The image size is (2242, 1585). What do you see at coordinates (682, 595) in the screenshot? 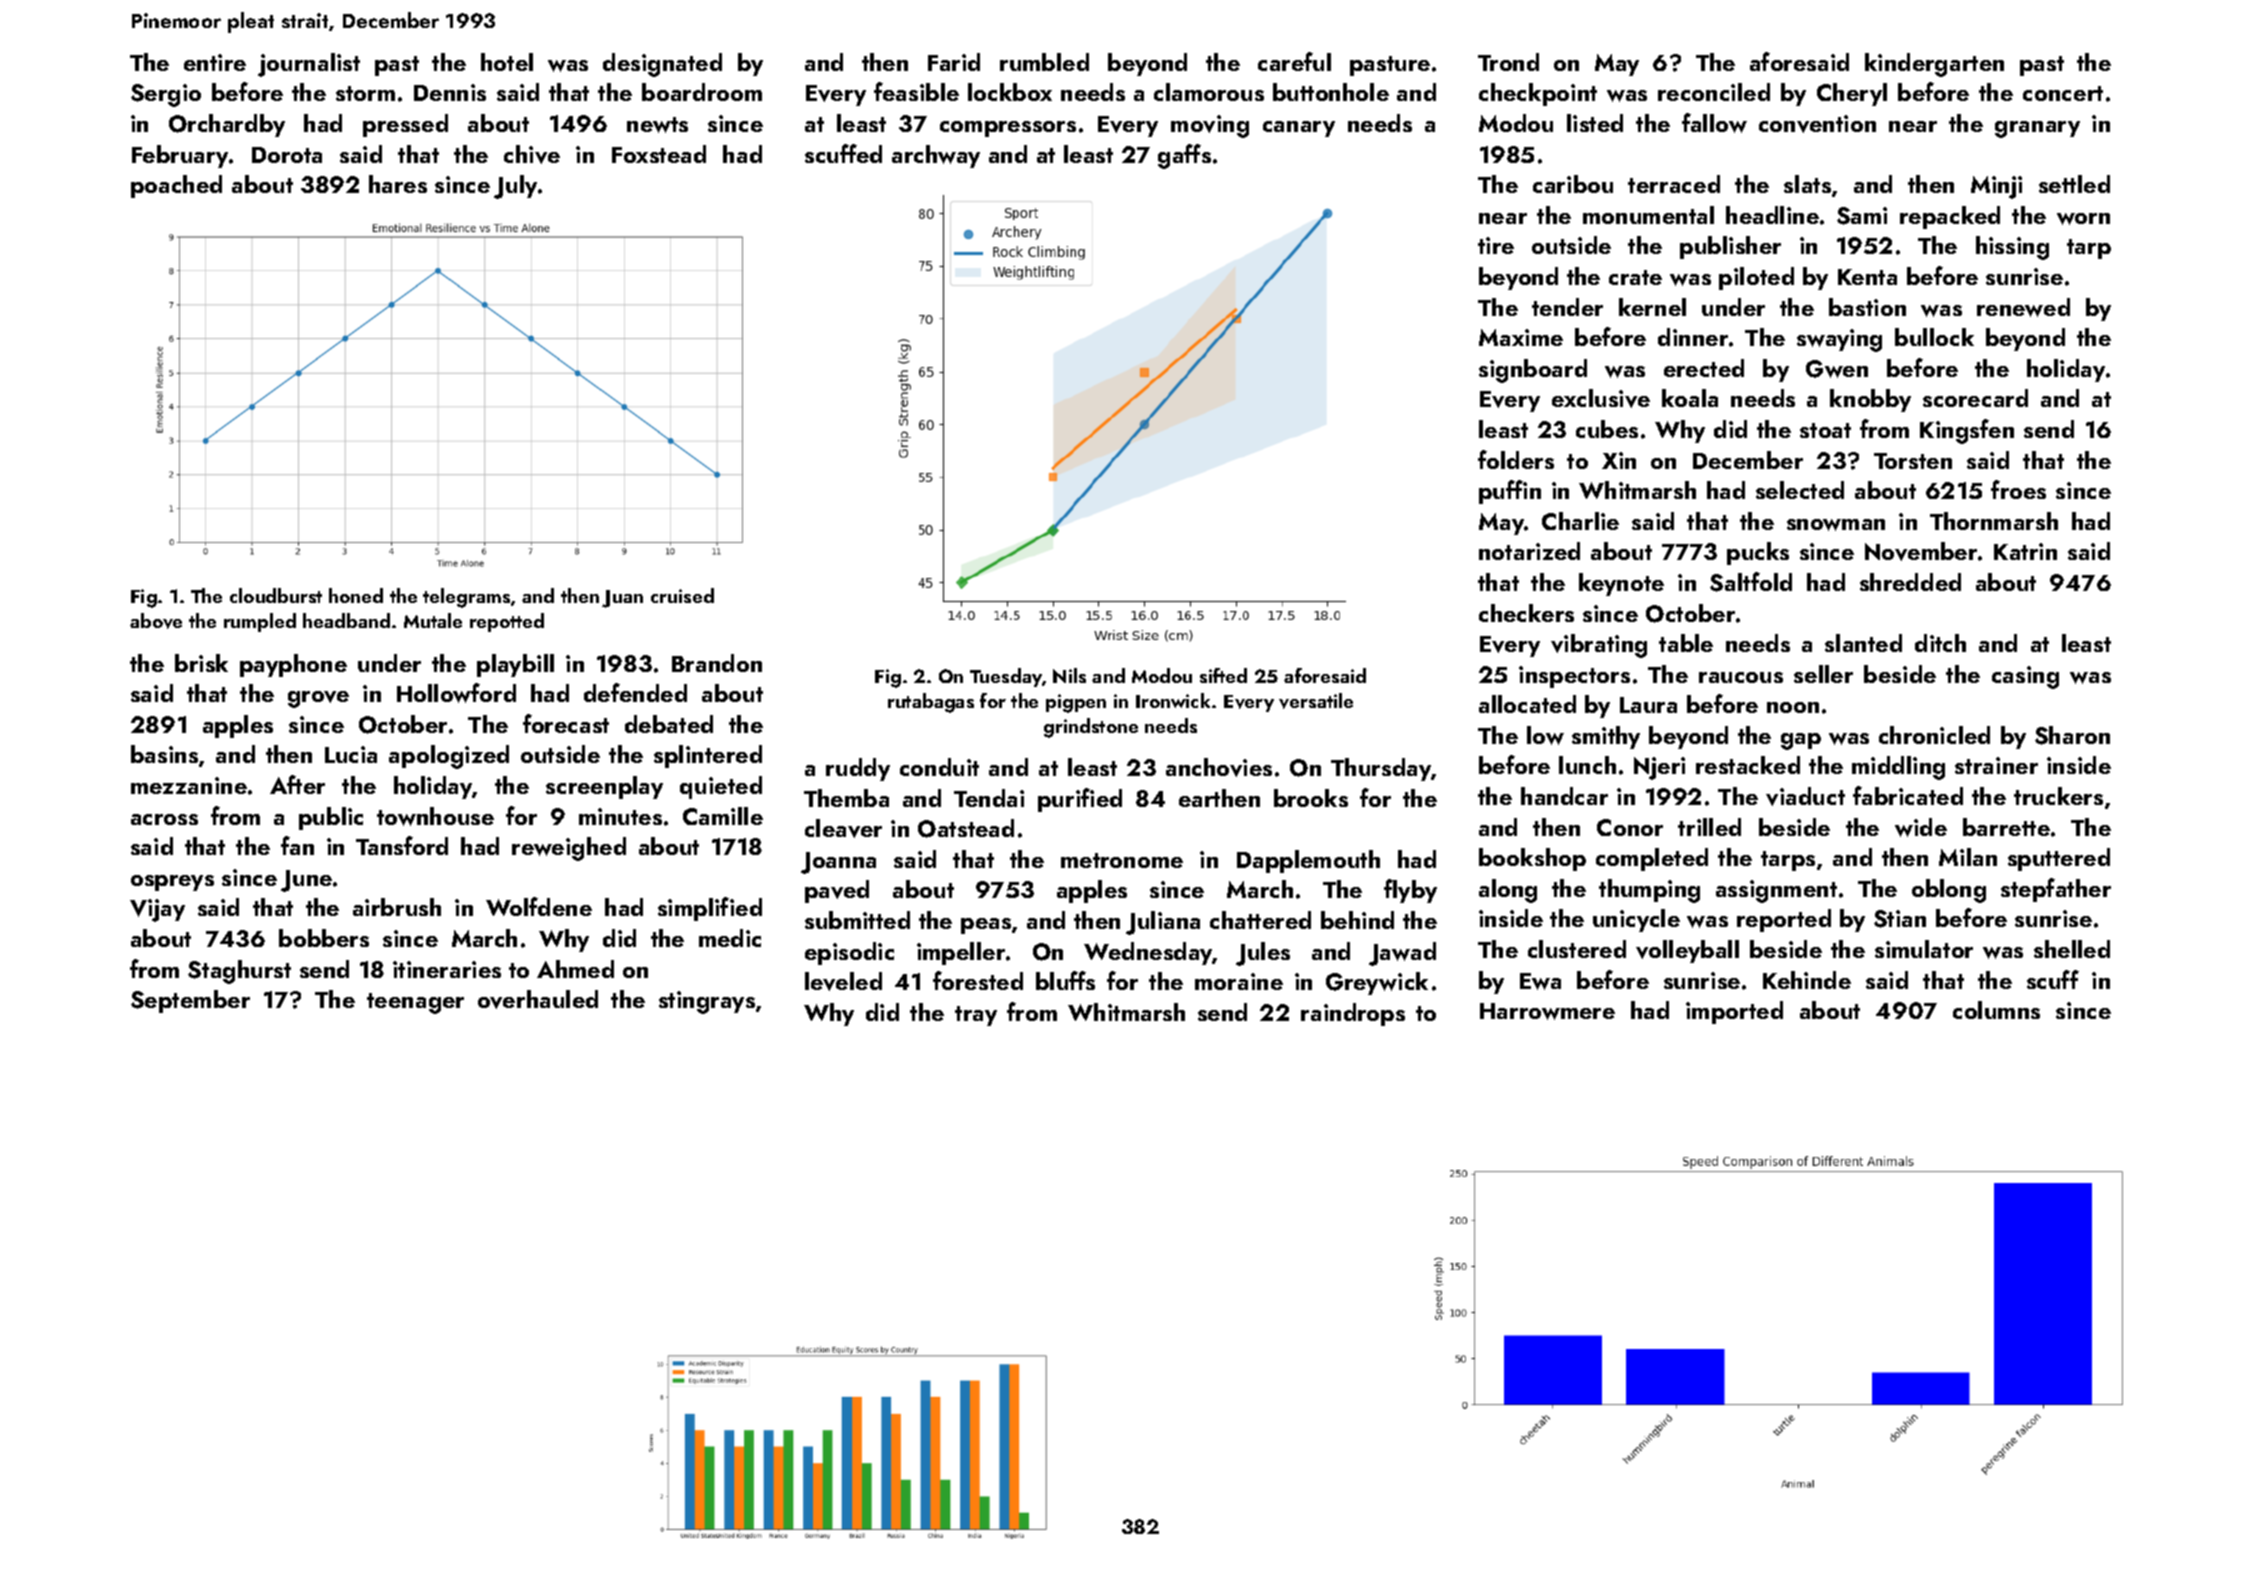
I see `cruised` at bounding box center [682, 595].
